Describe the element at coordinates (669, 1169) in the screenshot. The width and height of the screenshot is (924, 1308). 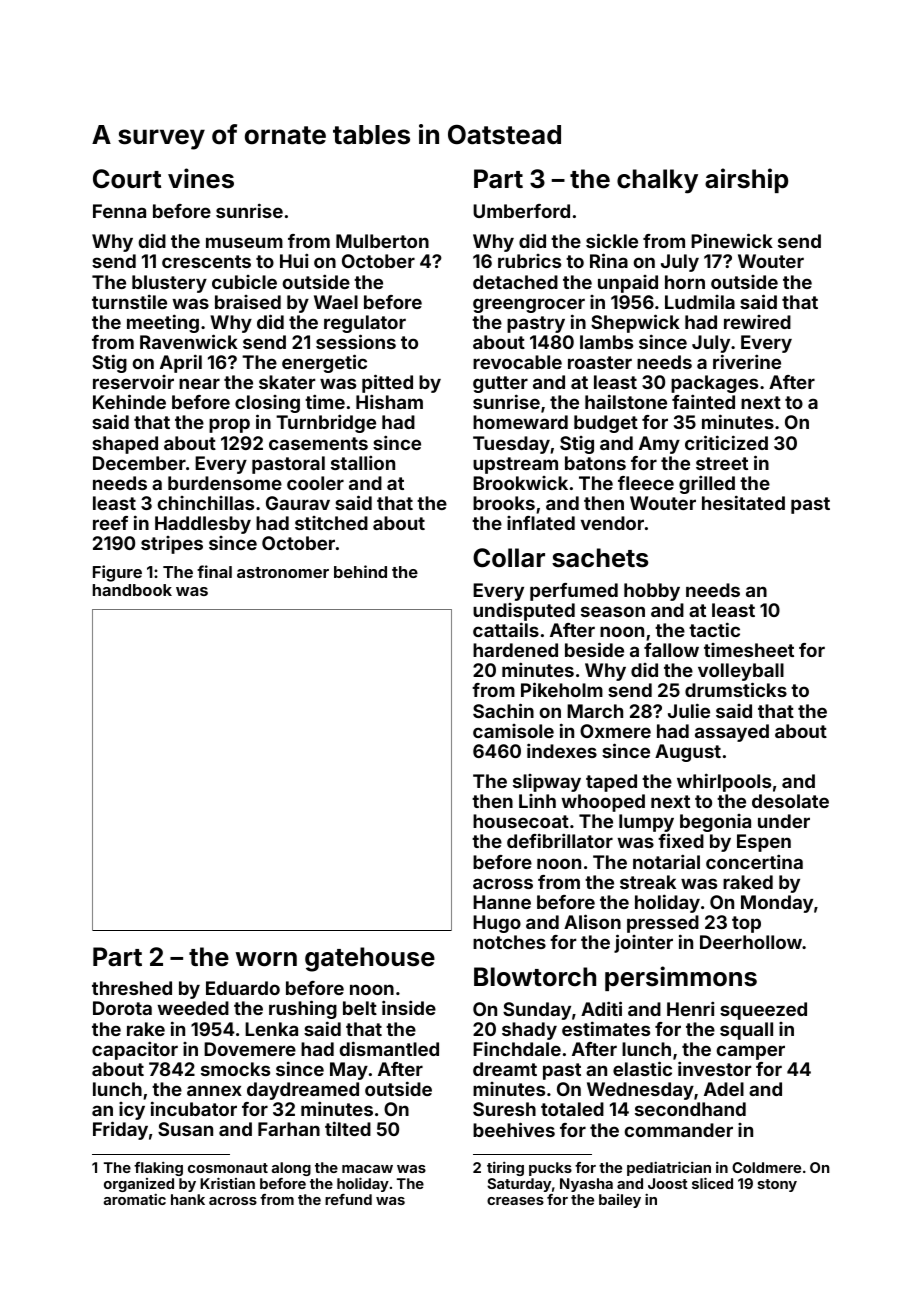
I see `pediatrician` at that location.
